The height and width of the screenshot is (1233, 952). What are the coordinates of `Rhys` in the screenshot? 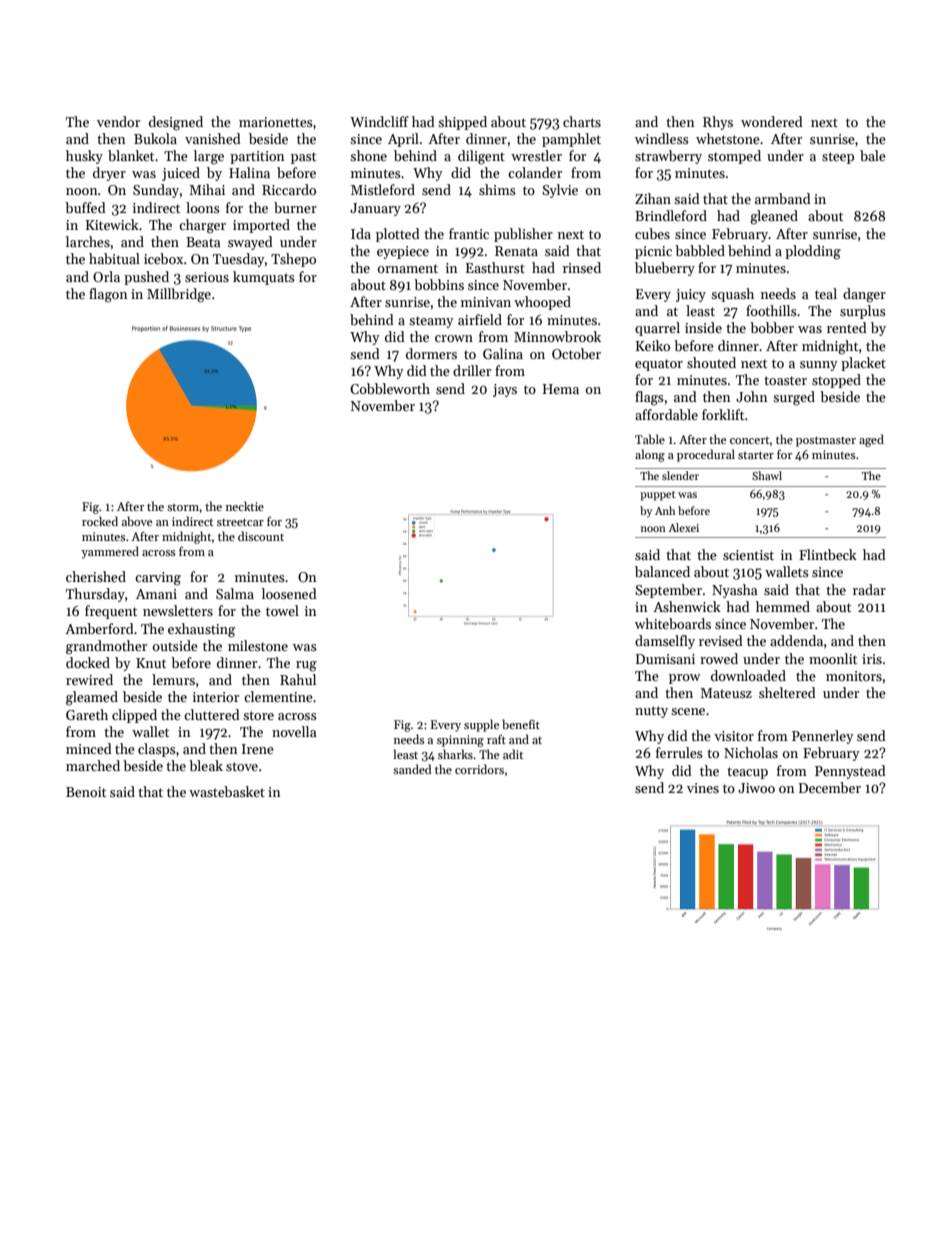 It's located at (718, 123).
